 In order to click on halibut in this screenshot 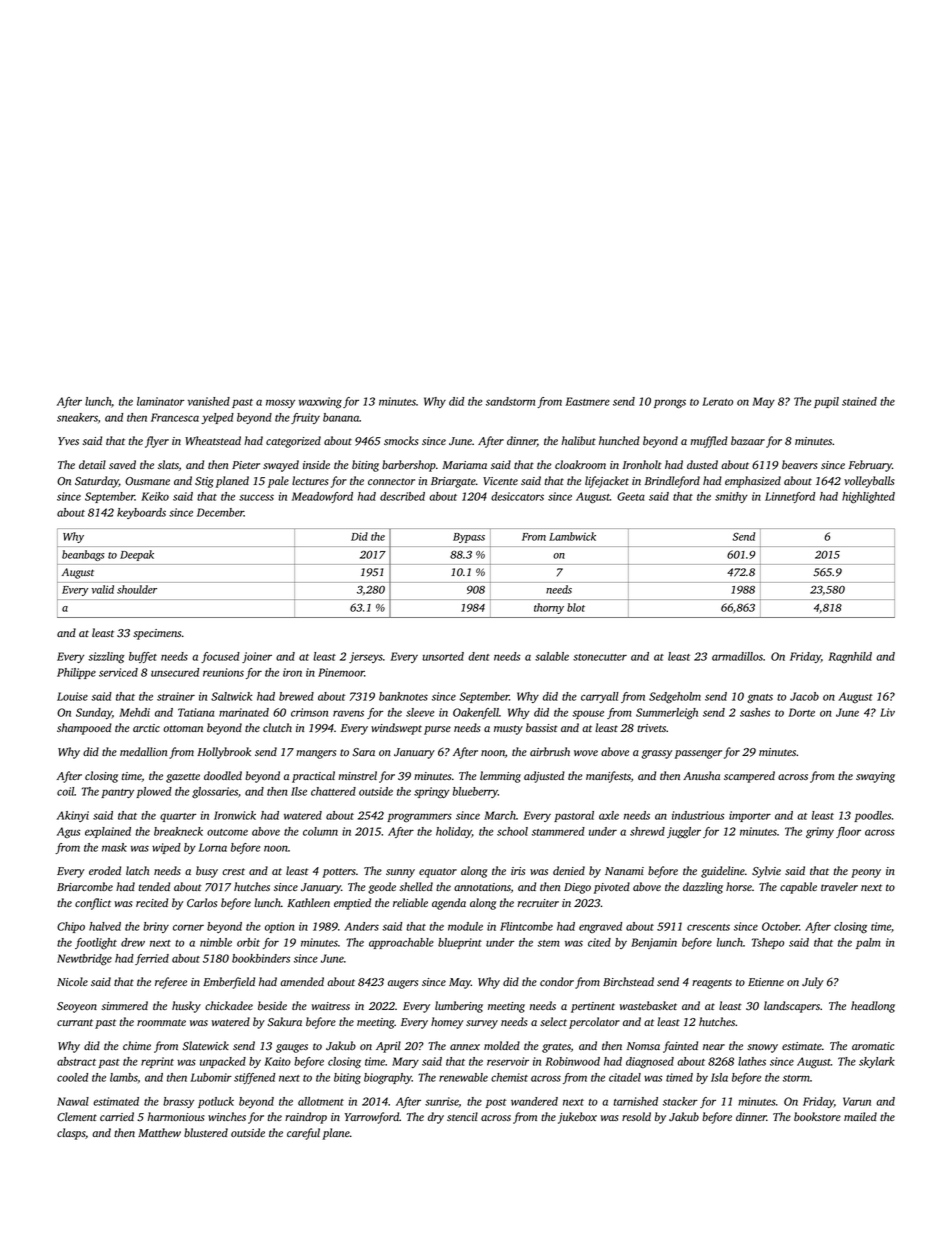, I will do `click(579, 440)`.
